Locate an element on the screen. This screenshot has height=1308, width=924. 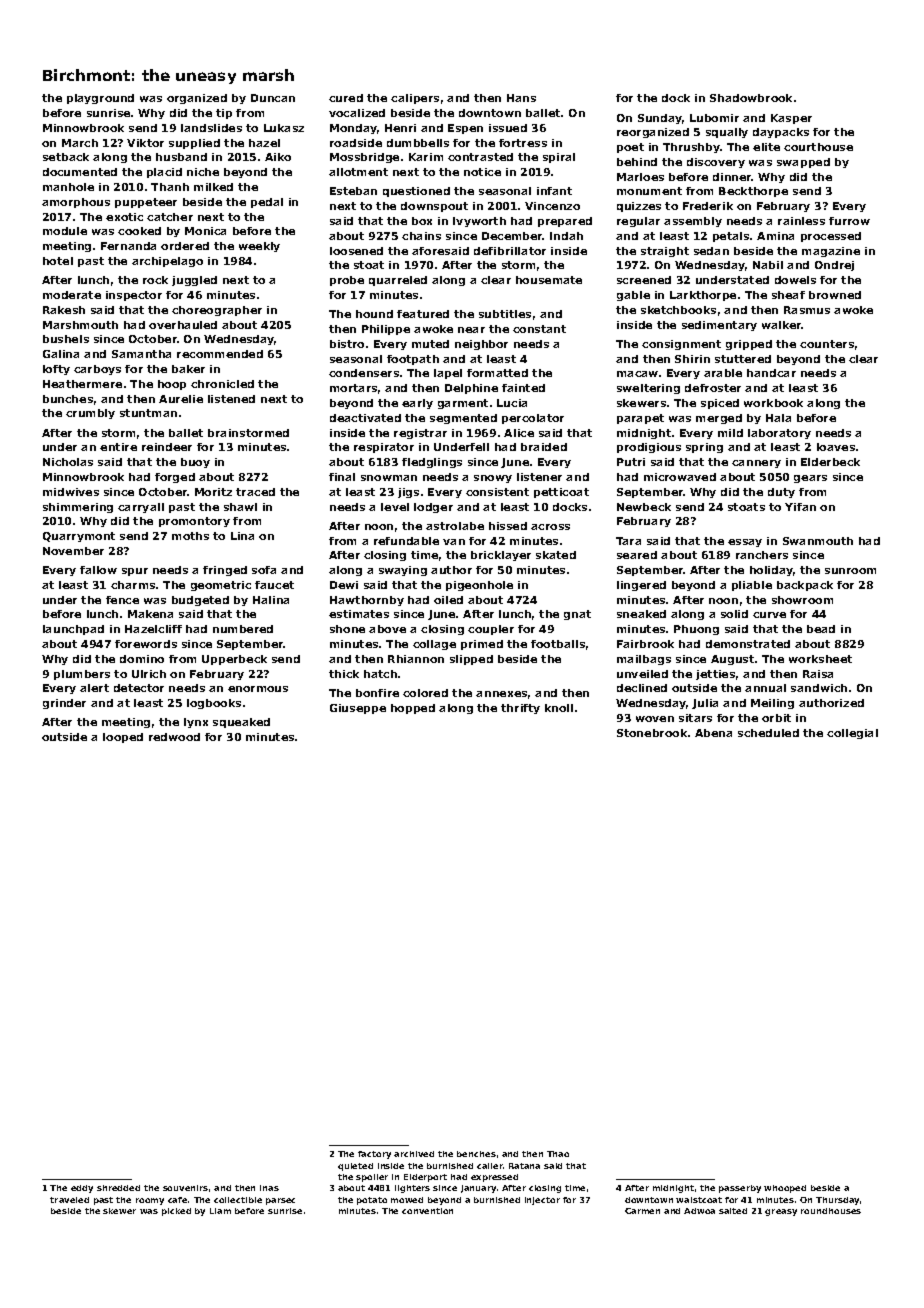
cured is located at coordinates (346, 98).
